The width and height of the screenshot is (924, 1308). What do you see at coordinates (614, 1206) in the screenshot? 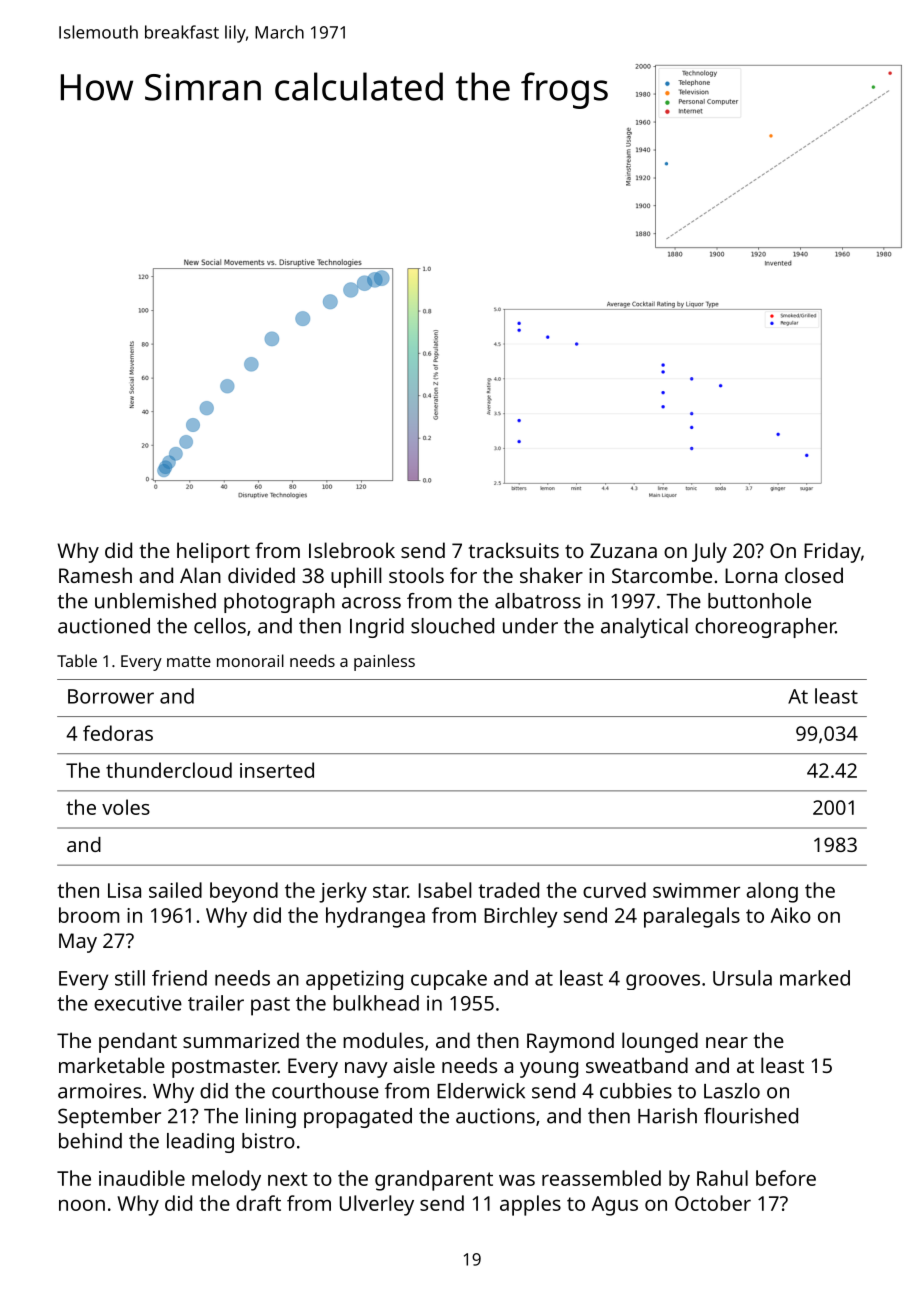
I see `Agus` at bounding box center [614, 1206].
